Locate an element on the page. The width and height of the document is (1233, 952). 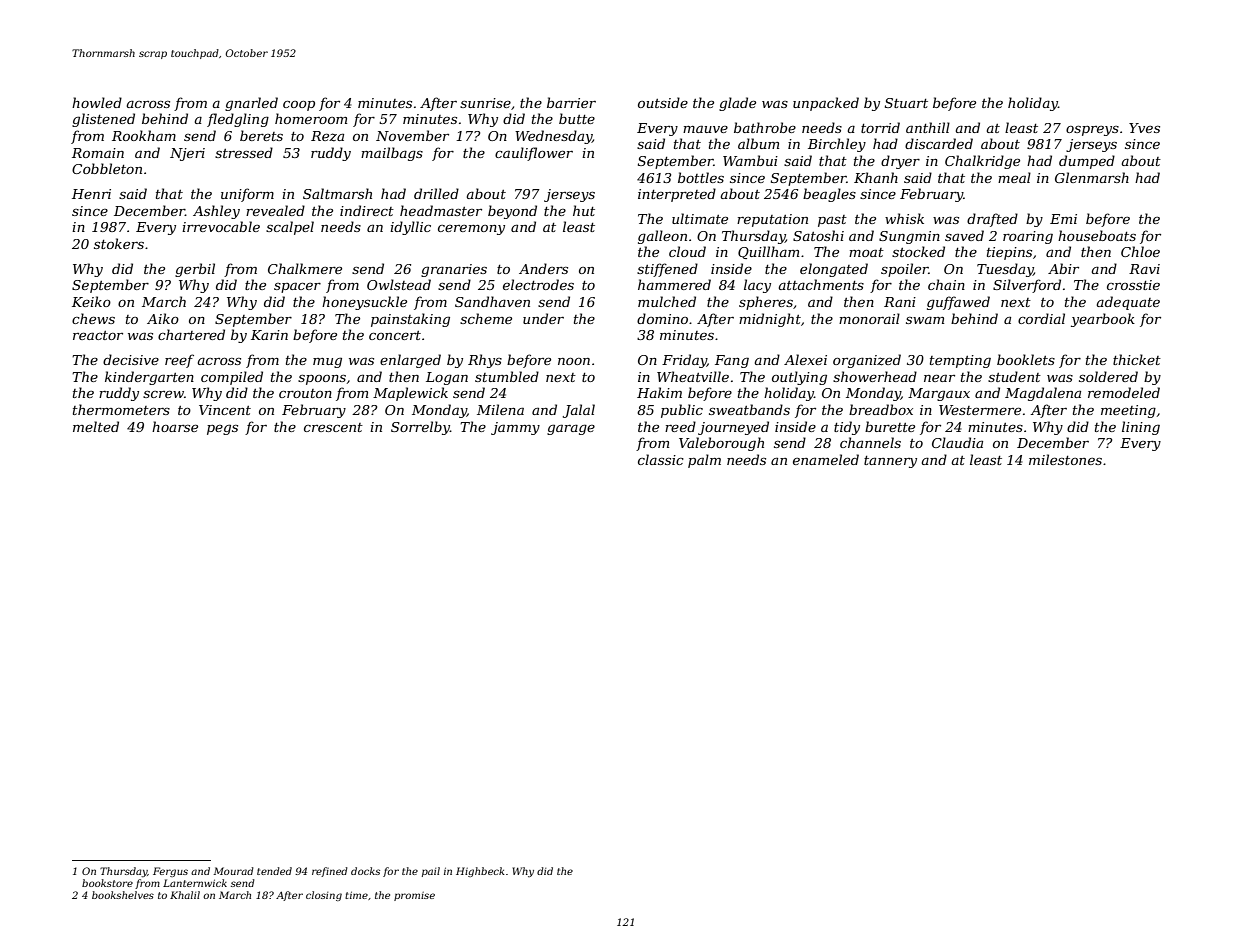
palm is located at coordinates (704, 461).
